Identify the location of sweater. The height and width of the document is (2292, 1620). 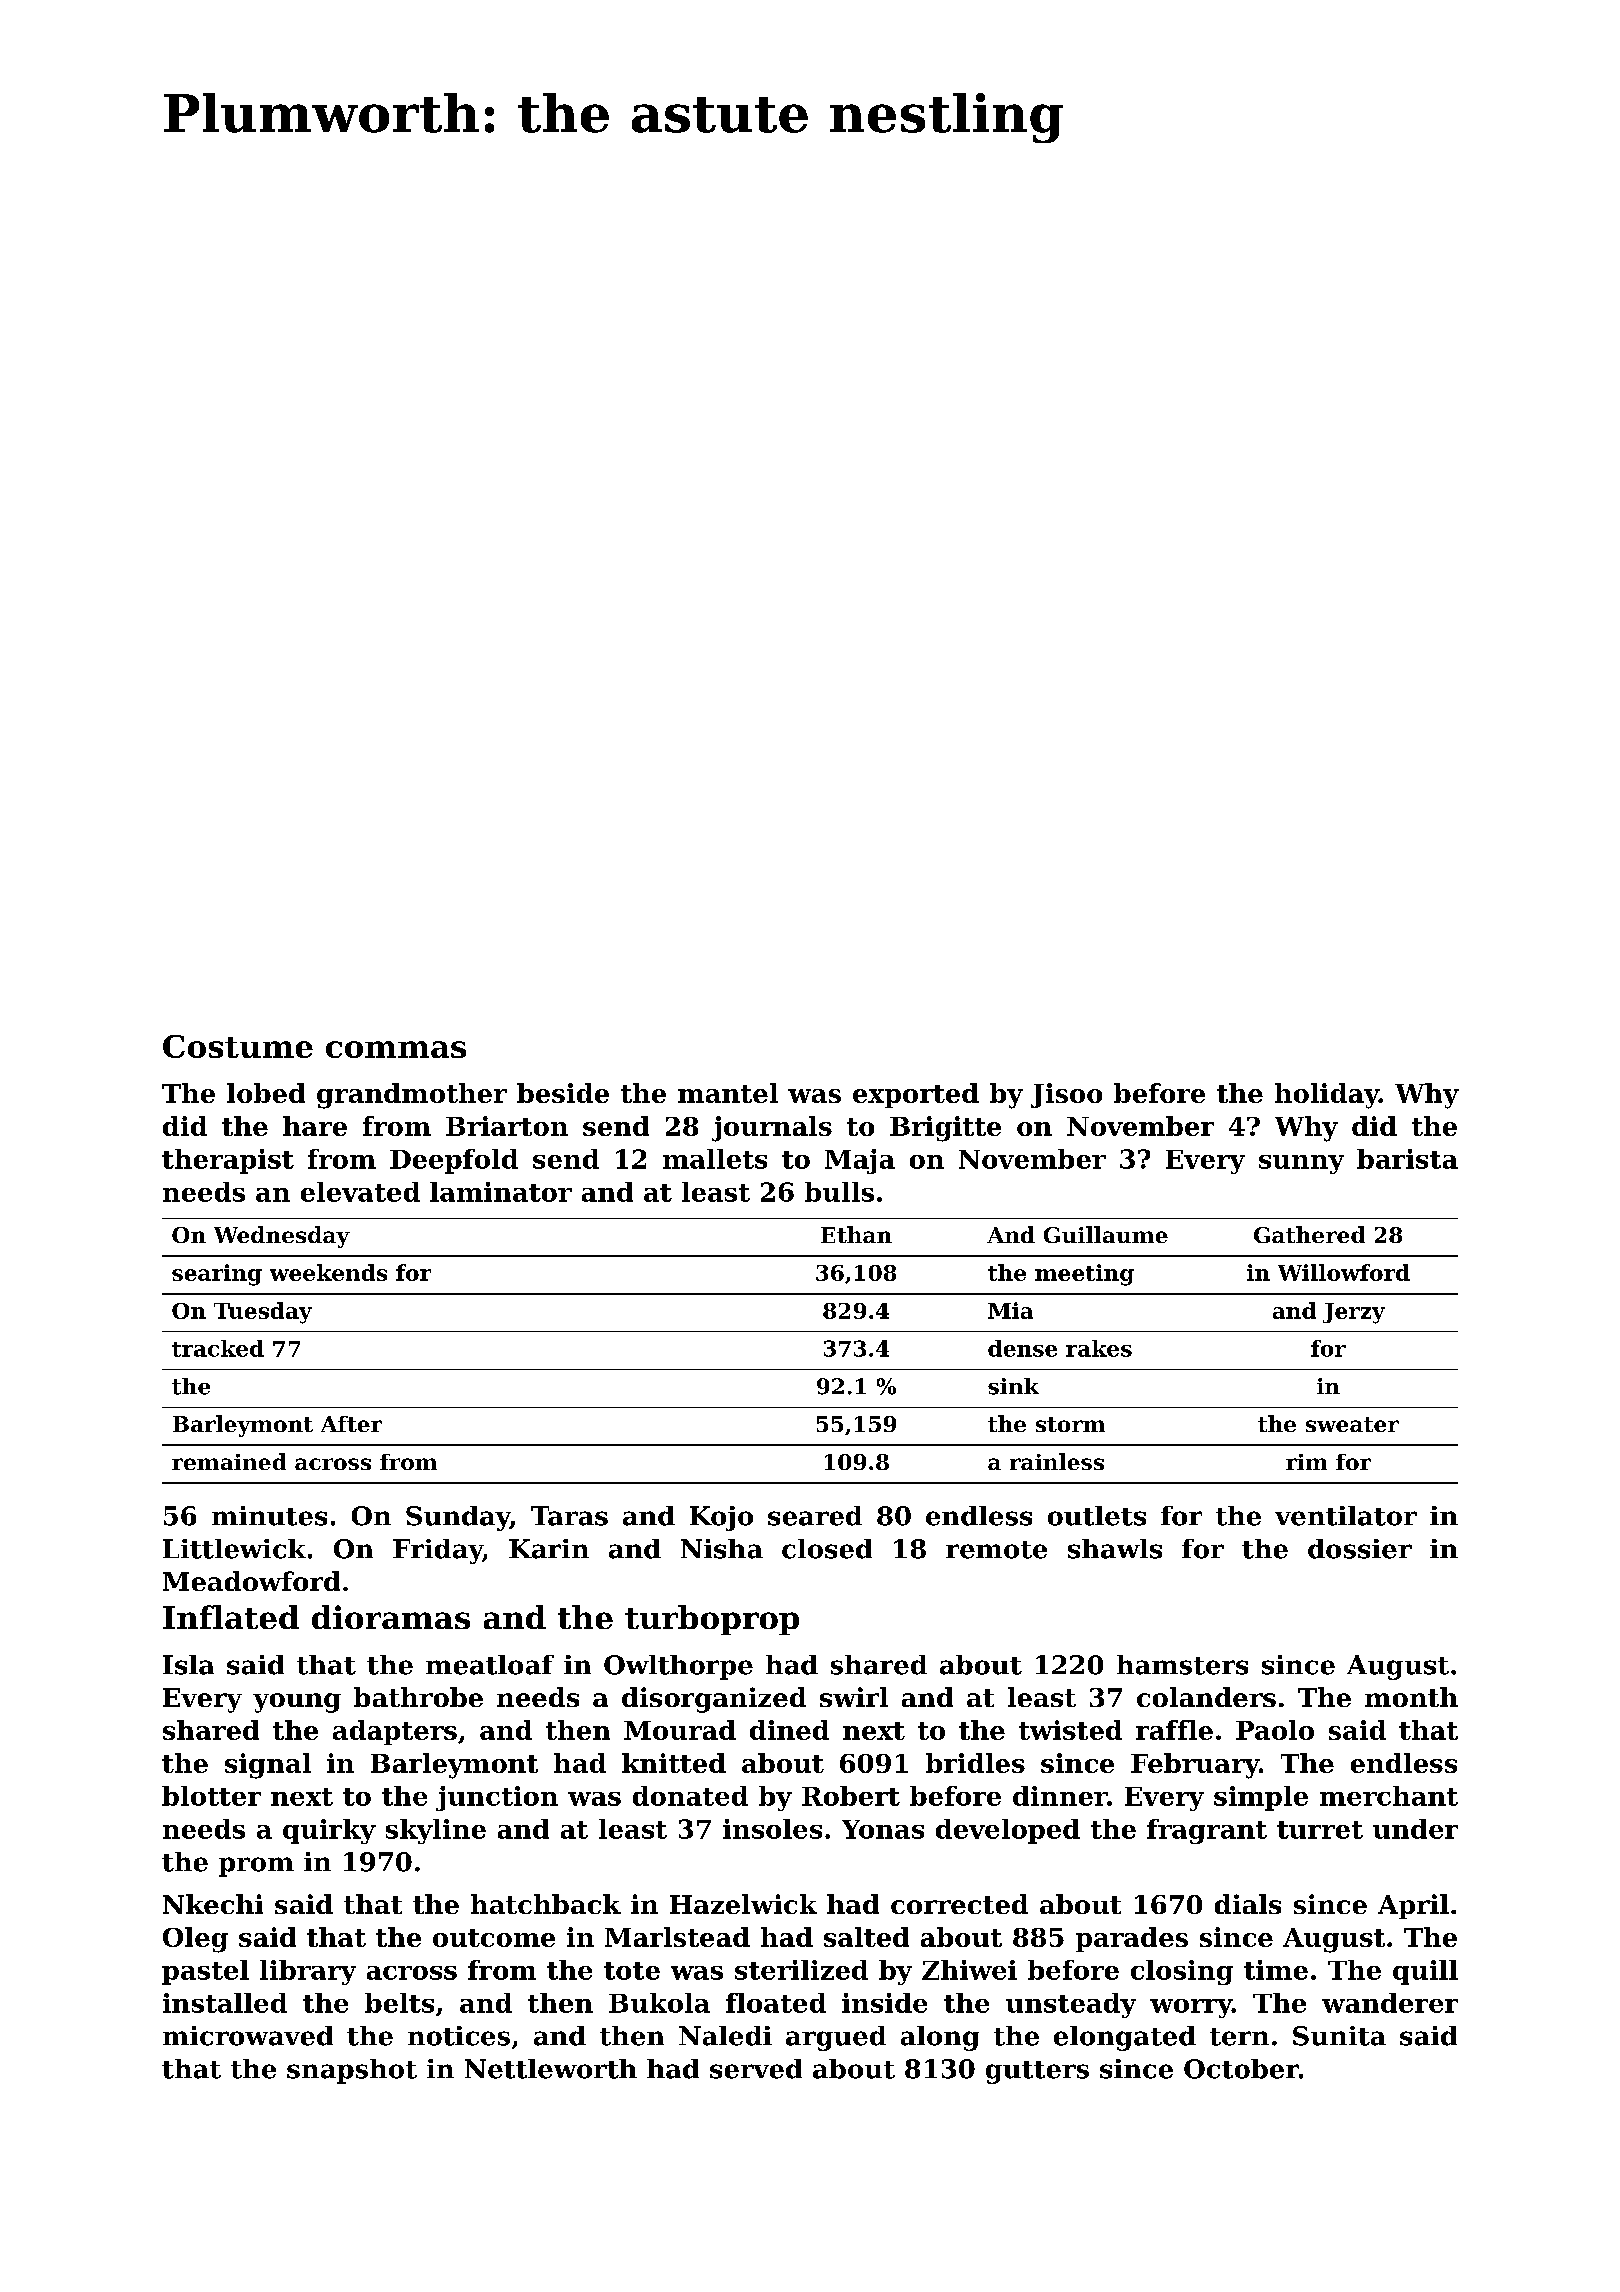
(1352, 1424).
